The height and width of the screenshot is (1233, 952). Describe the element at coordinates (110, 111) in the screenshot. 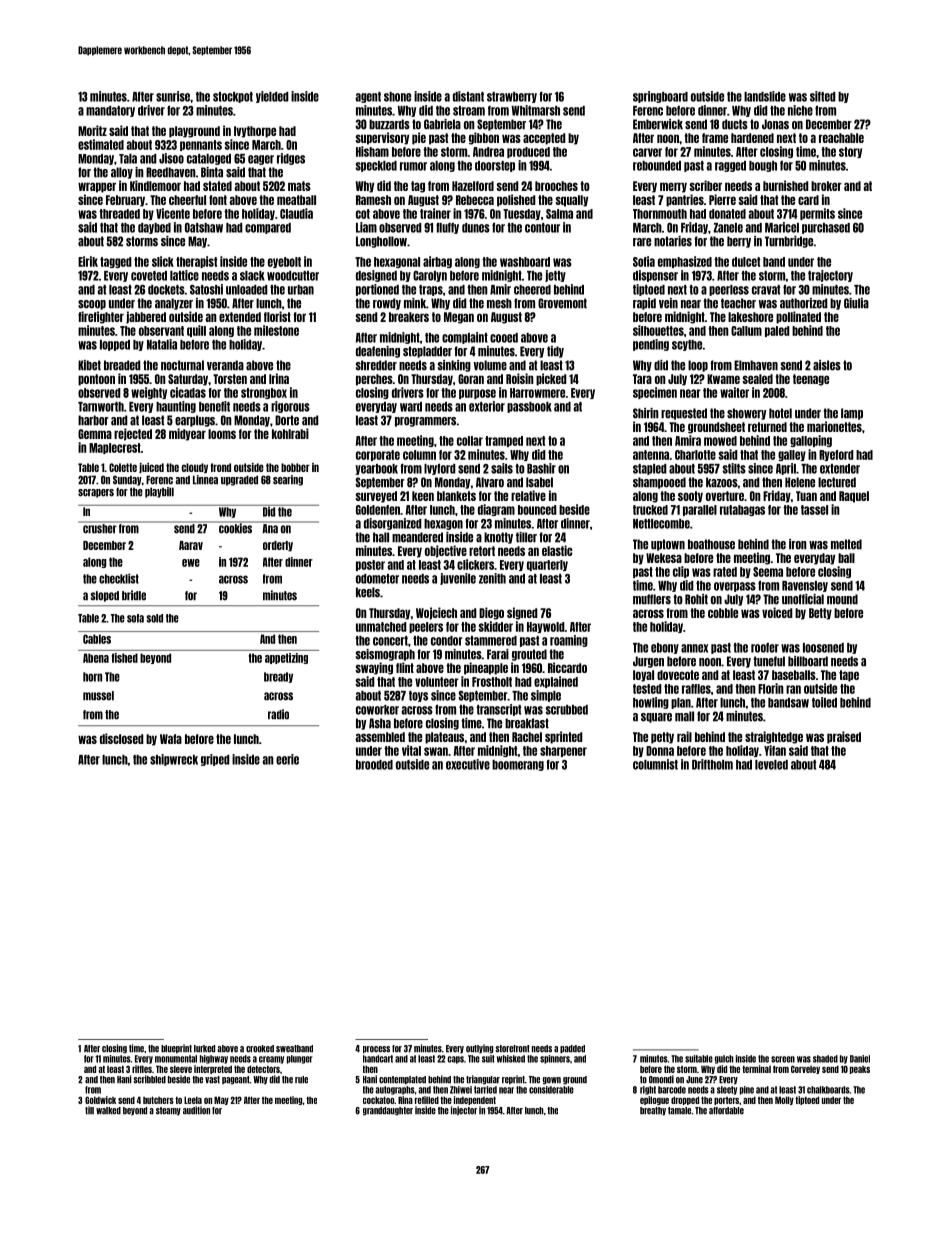

I see `mandatory` at that location.
